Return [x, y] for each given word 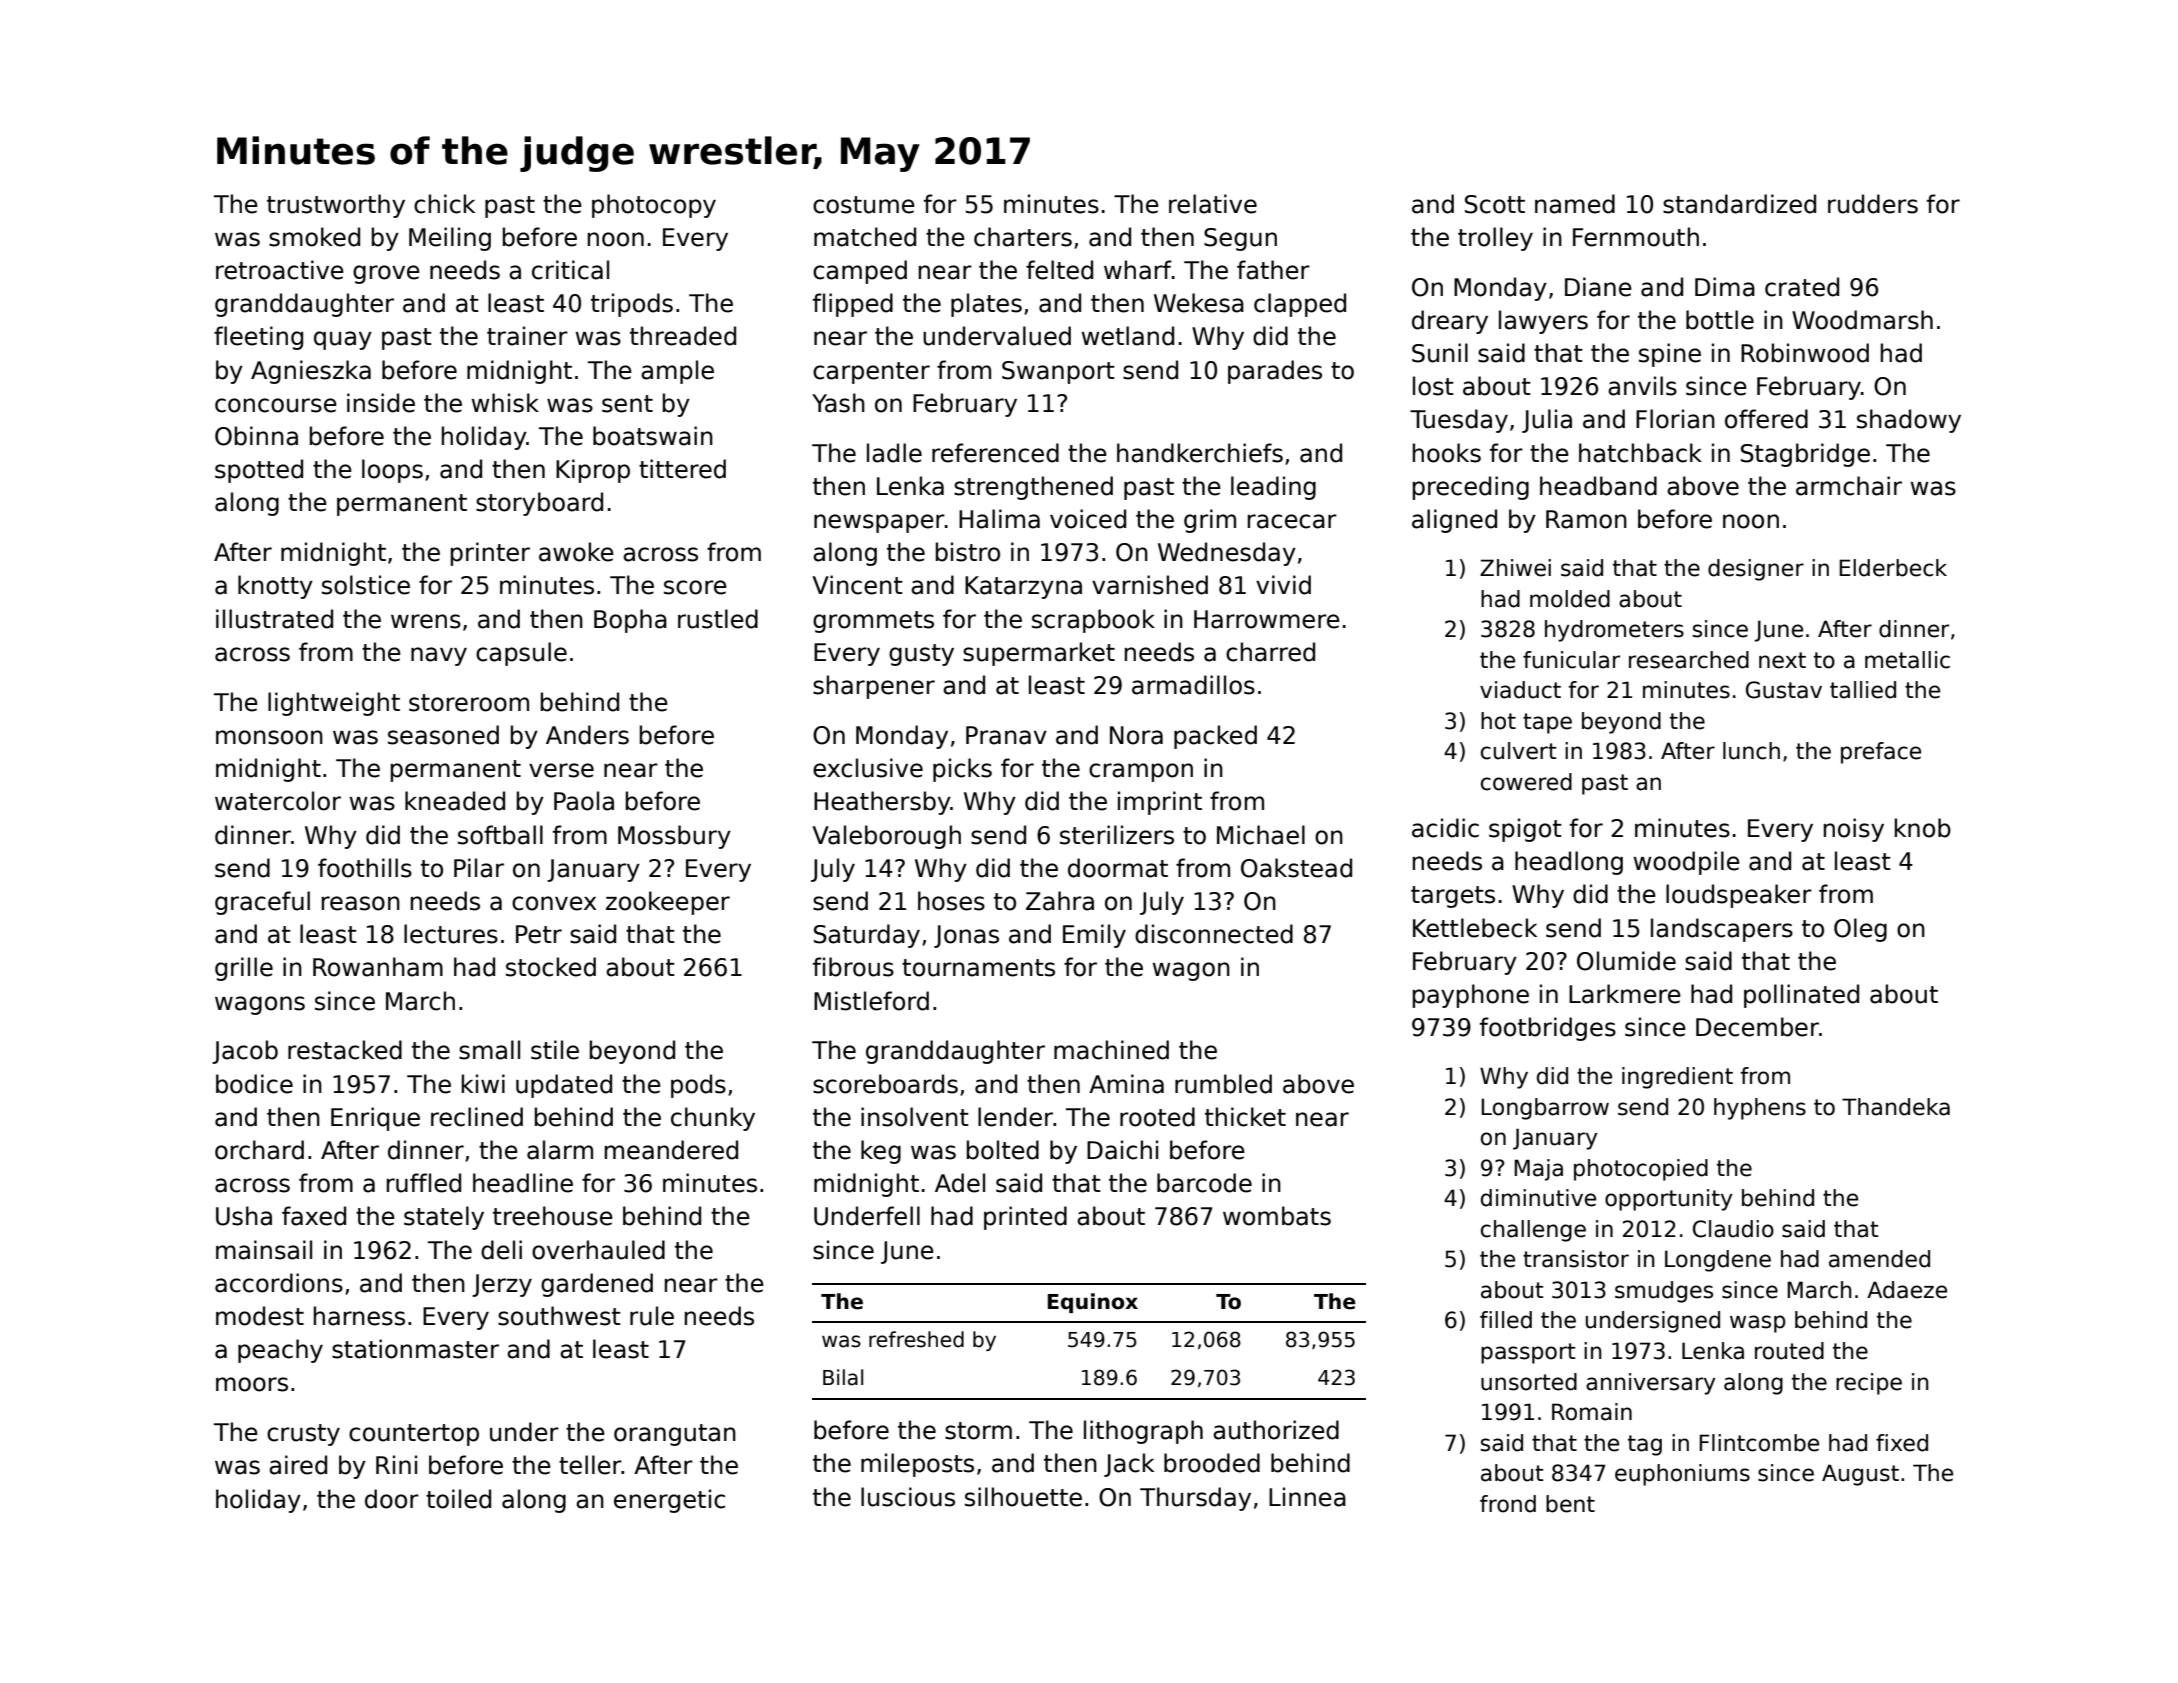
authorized [1276, 1430]
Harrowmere [1267, 619]
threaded [683, 336]
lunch [1751, 751]
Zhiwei [1515, 568]
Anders [587, 735]
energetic [669, 1501]
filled [1506, 1320]
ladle [894, 453]
